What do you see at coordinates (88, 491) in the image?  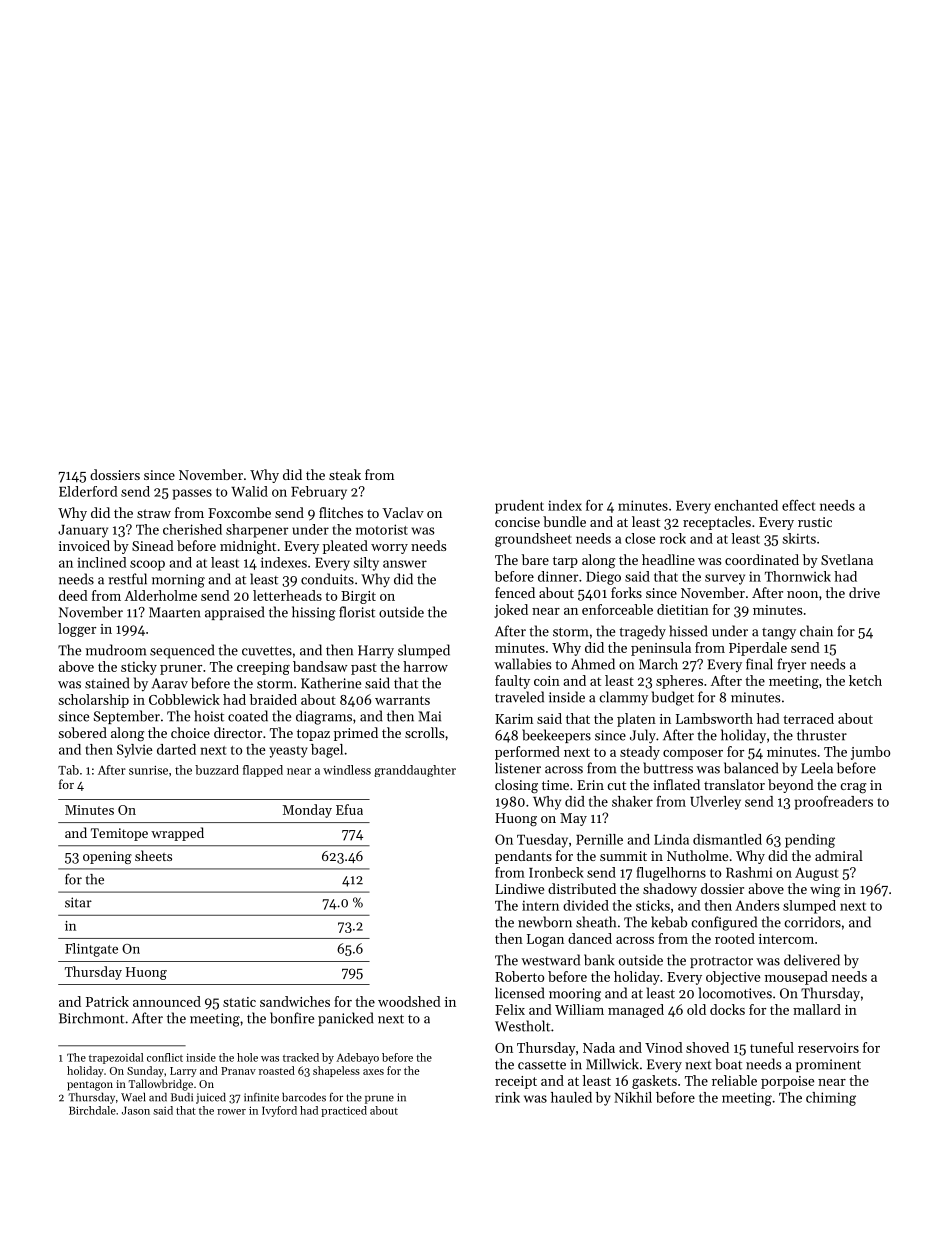 I see `Elderford` at bounding box center [88, 491].
